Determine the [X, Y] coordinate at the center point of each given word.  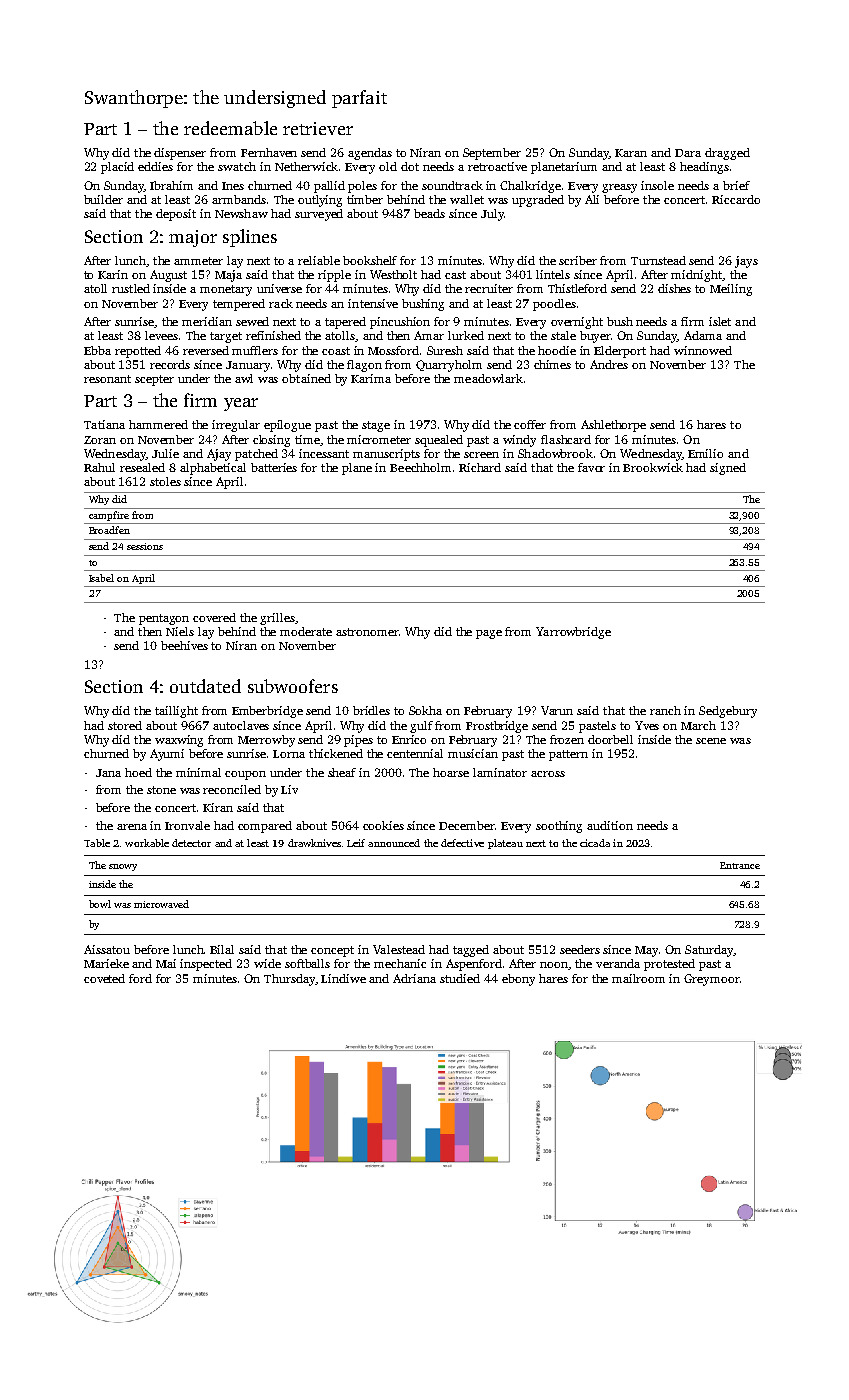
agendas [370, 154]
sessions [145, 546]
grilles [277, 619]
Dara [688, 153]
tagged [471, 951]
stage [376, 426]
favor [591, 467]
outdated [205, 686]
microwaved [161, 904]
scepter [154, 380]
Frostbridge [497, 727]
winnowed [703, 350]
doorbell [610, 739]
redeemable [230, 128]
